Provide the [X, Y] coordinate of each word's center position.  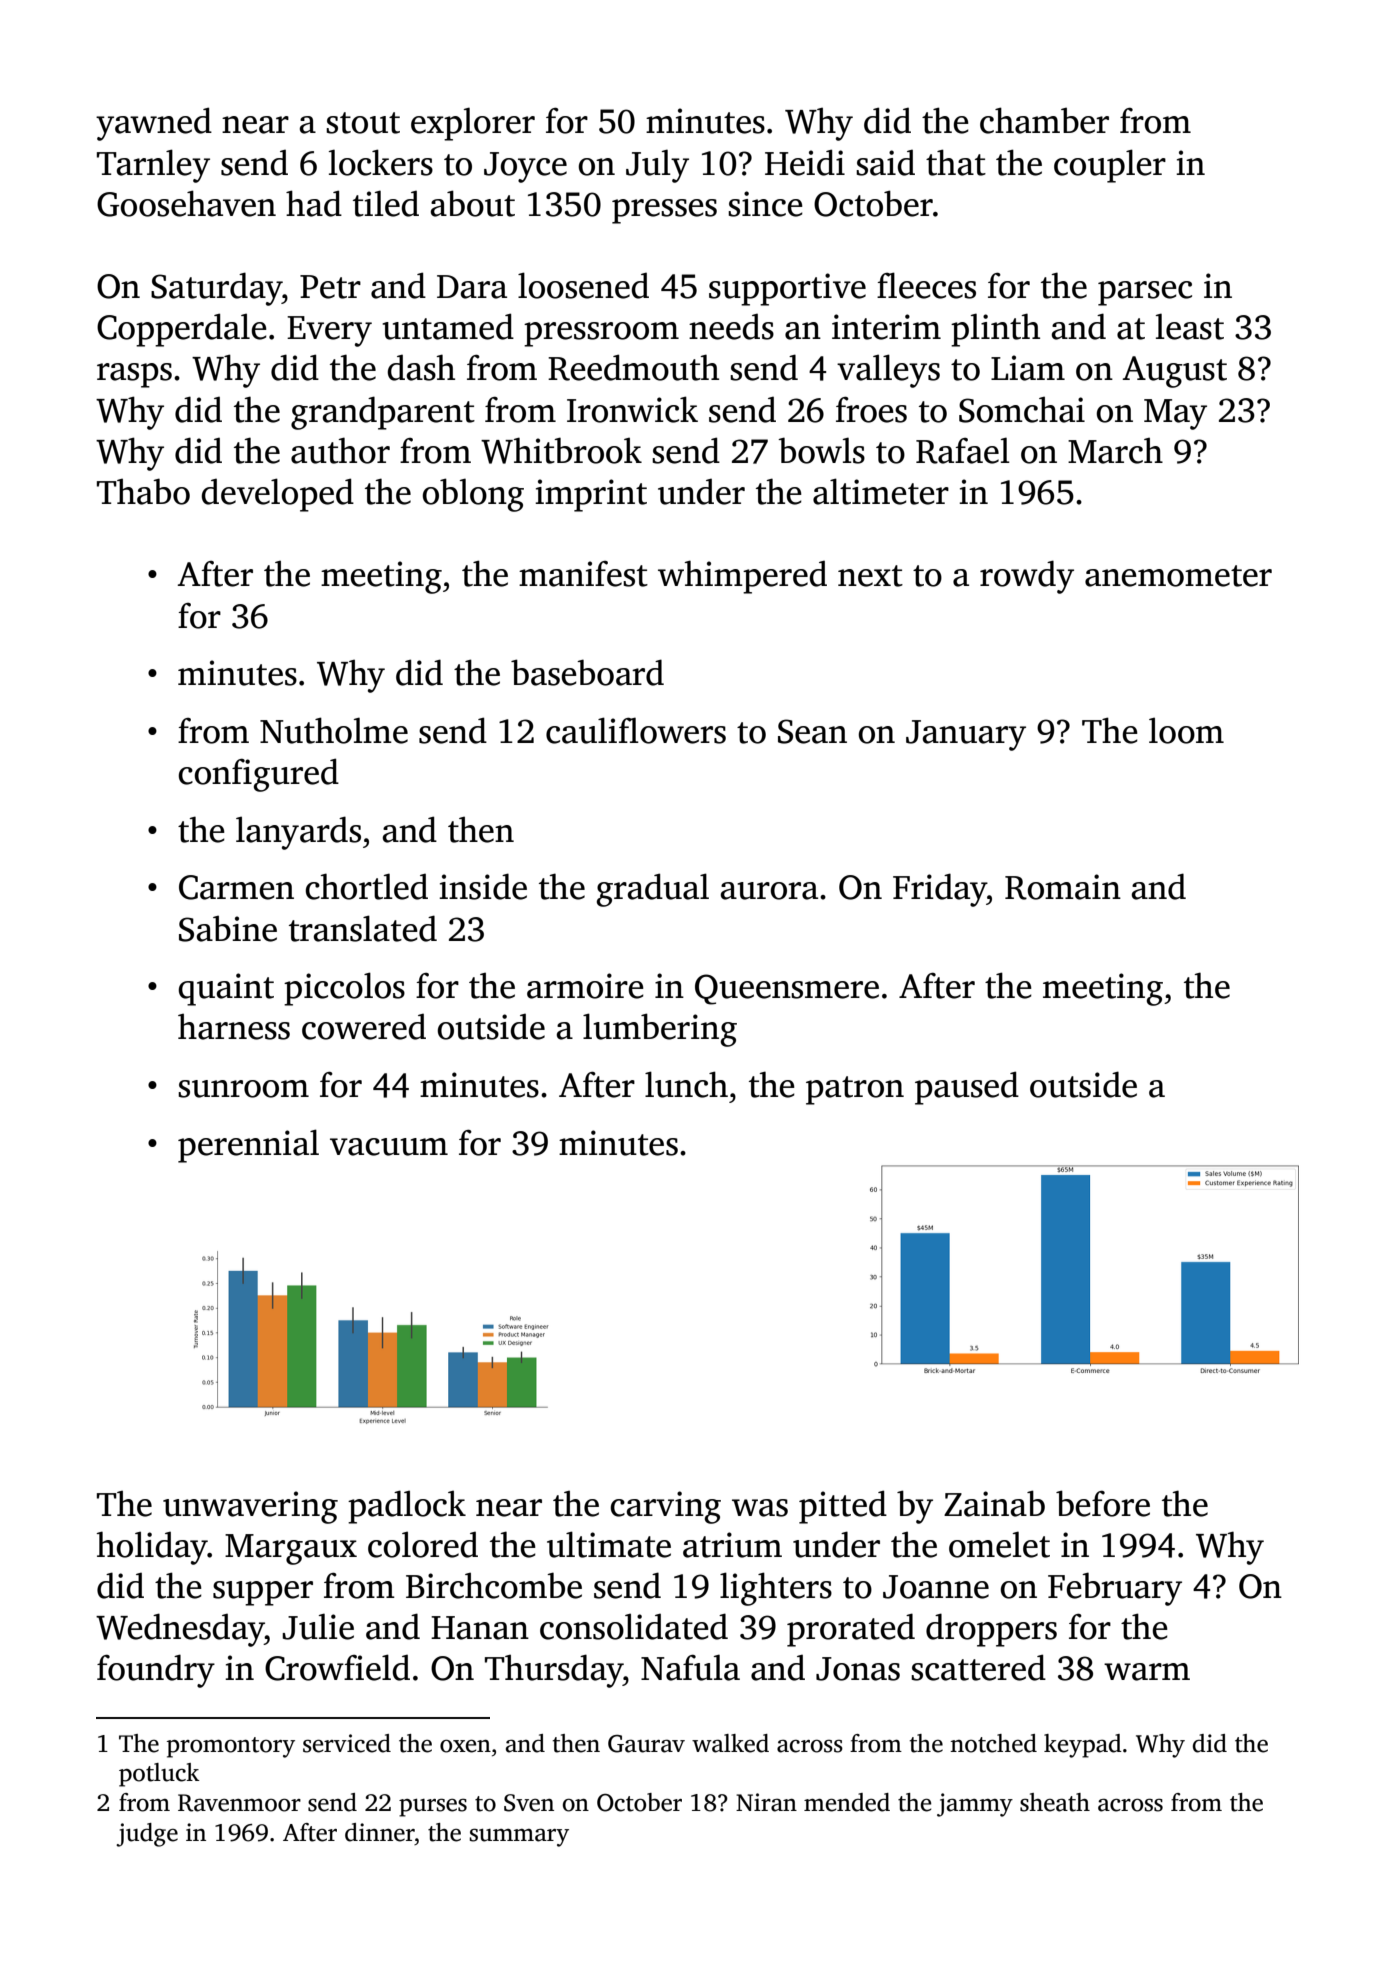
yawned [154, 124]
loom [1186, 730]
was [760, 1508]
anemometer [1178, 576]
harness [234, 1027]
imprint [591, 495]
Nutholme [334, 730]
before [1103, 1503]
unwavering [250, 1507]
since [765, 204]
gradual [653, 890]
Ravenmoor [239, 1803]
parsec [1145, 293]
